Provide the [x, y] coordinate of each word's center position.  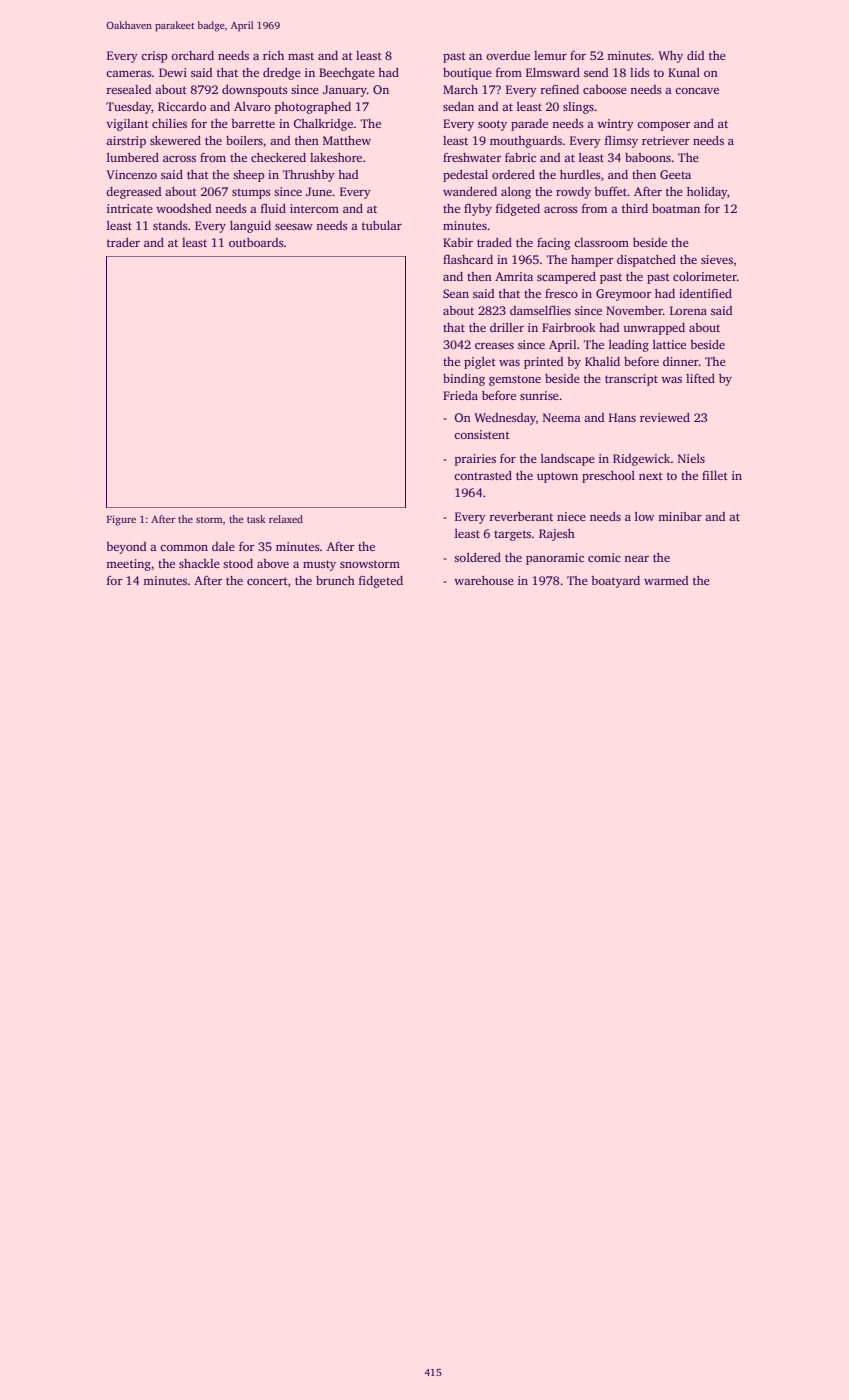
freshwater [472, 157]
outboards [256, 242]
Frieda [460, 395]
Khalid [602, 361]
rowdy [573, 193]
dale [223, 546]
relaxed [286, 519]
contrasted [483, 475]
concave [697, 91]
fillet [715, 475]
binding [464, 380]
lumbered [133, 157]
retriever [665, 140]
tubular [382, 225]
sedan [458, 106]
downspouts [255, 91]
